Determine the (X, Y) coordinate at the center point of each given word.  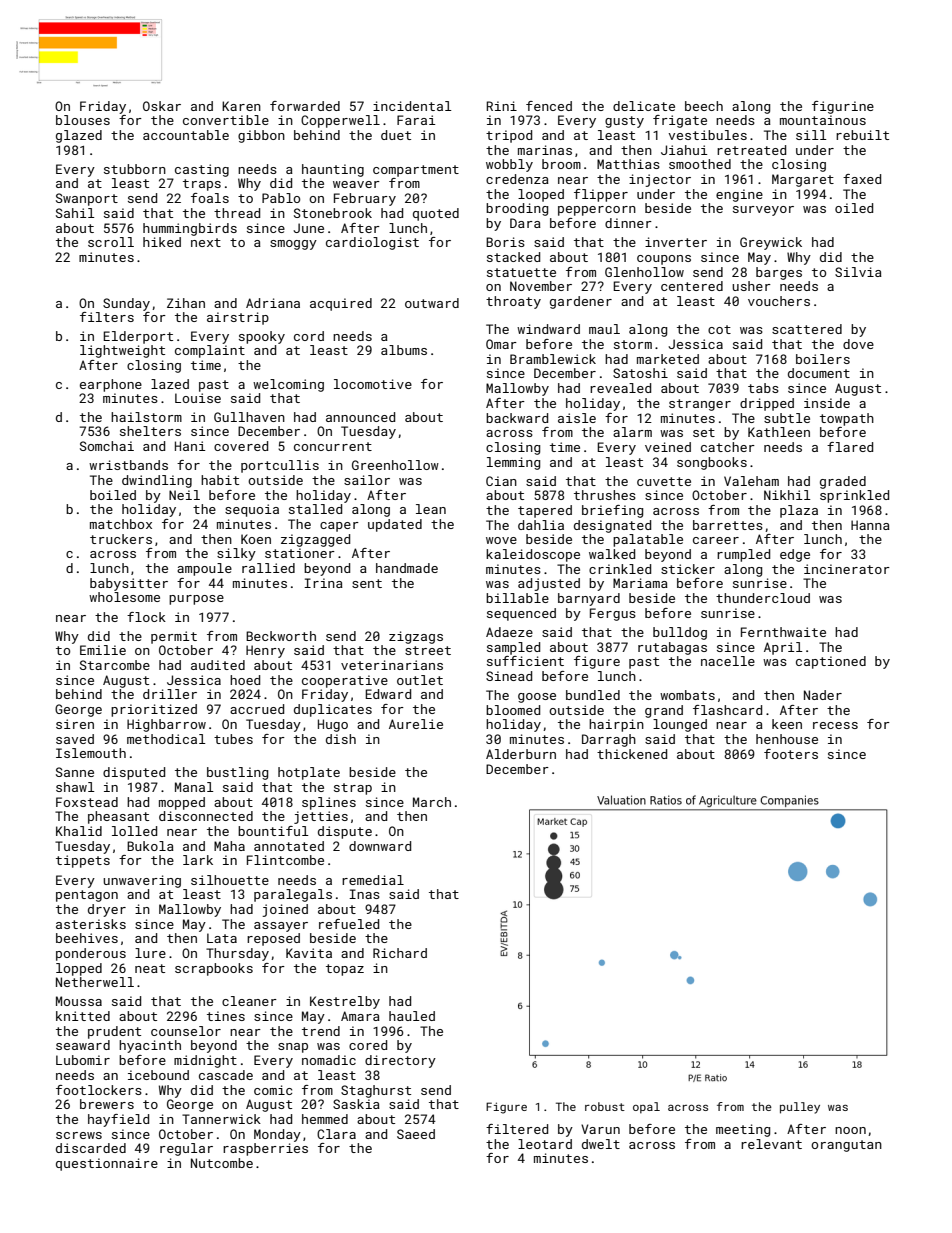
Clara (336, 1134)
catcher (728, 447)
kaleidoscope (533, 555)
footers (791, 754)
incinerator (847, 569)
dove (858, 344)
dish (341, 739)
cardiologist (372, 243)
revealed (620, 388)
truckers (121, 539)
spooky (262, 337)
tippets (83, 861)
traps (202, 185)
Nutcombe (222, 1163)
